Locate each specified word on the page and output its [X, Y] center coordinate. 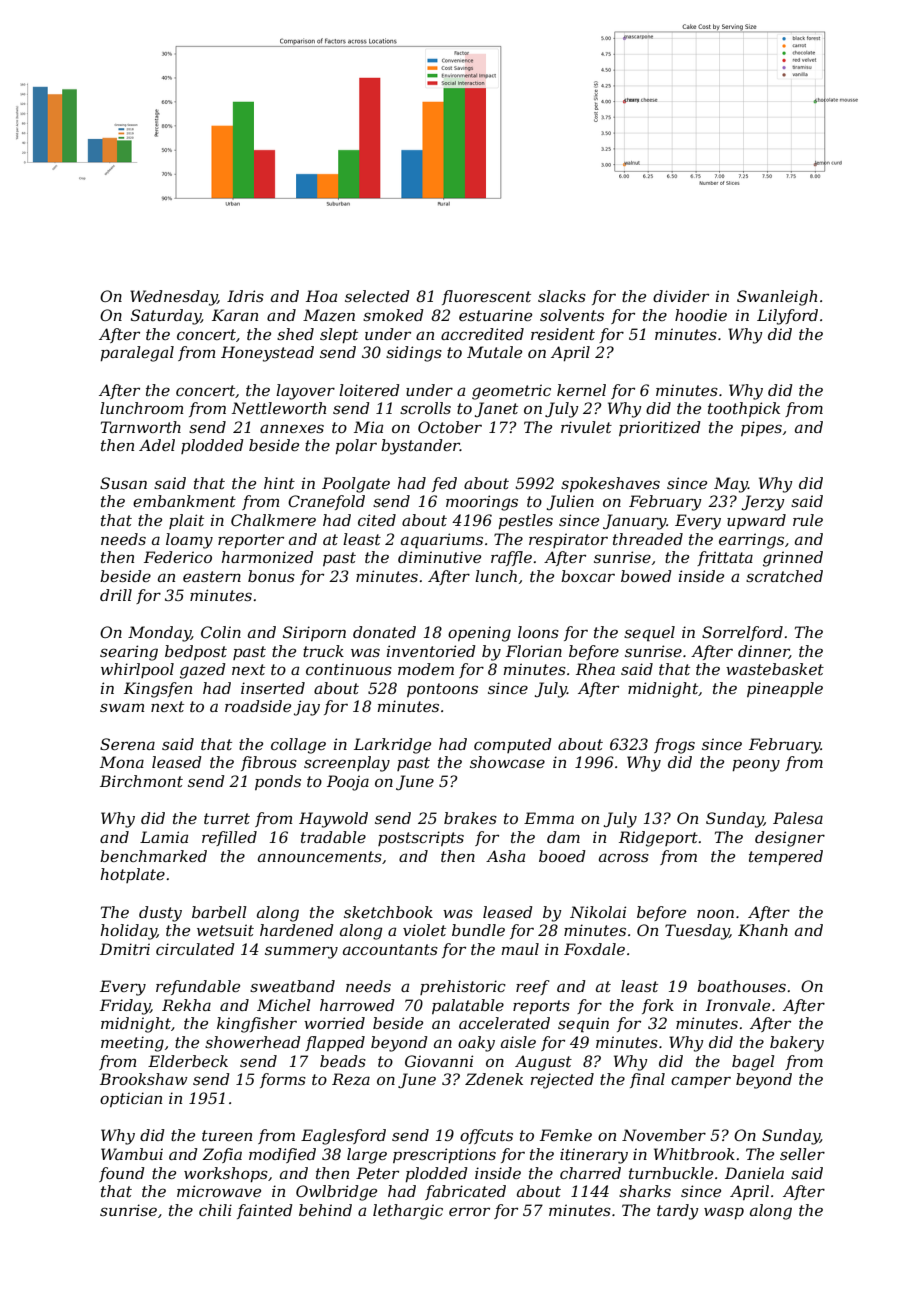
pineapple [785, 689]
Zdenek [494, 1079]
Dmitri [125, 949]
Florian [534, 651]
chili [215, 1210]
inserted [273, 688]
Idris [245, 296]
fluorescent [486, 297]
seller [802, 1154]
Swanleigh [777, 298]
